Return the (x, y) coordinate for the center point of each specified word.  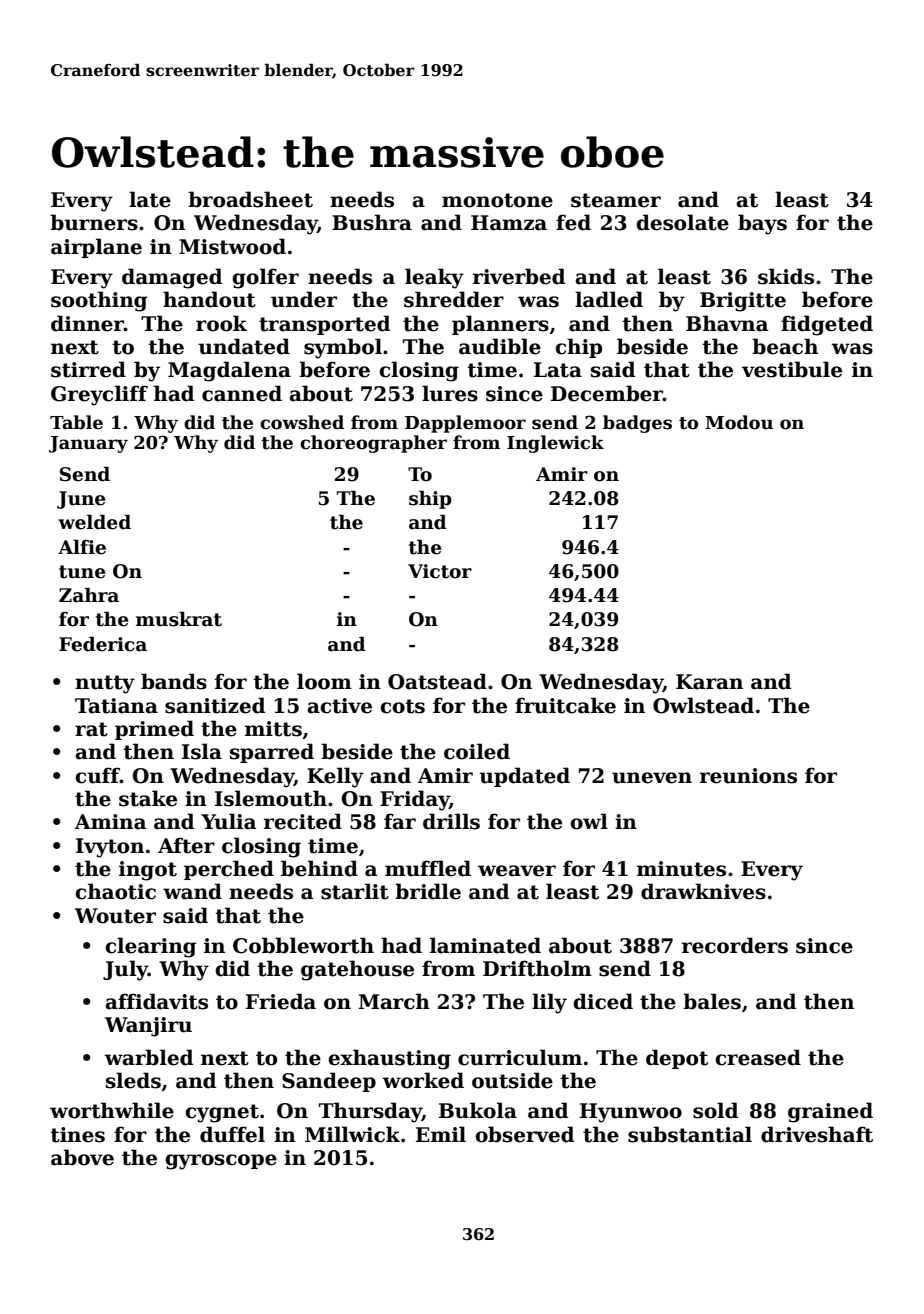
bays (762, 224)
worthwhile (112, 1110)
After (186, 845)
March (394, 1001)
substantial (690, 1134)
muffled (428, 868)
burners (94, 222)
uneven (652, 778)
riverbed (519, 276)
